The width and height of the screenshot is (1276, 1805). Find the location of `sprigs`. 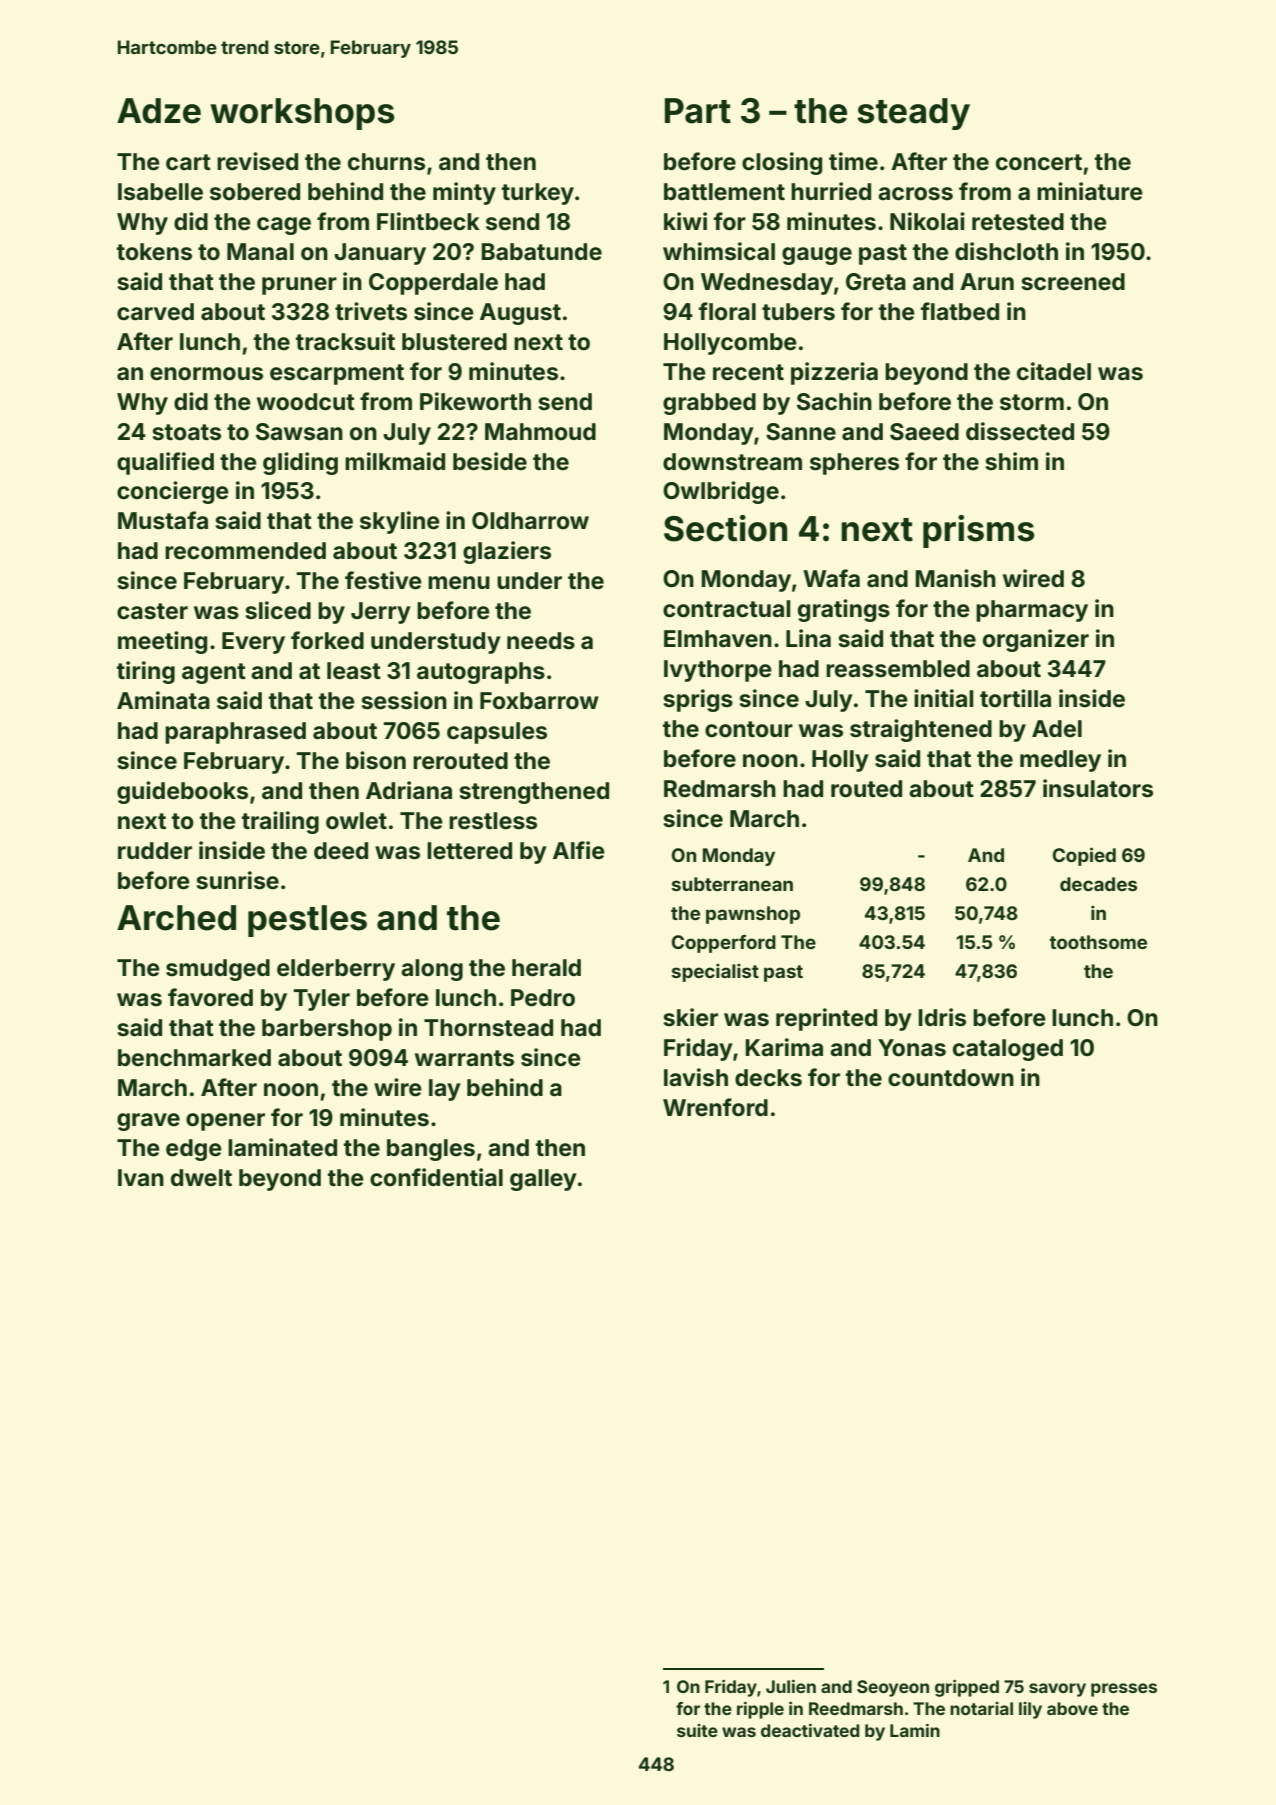

sprigs is located at coordinates (698, 700).
